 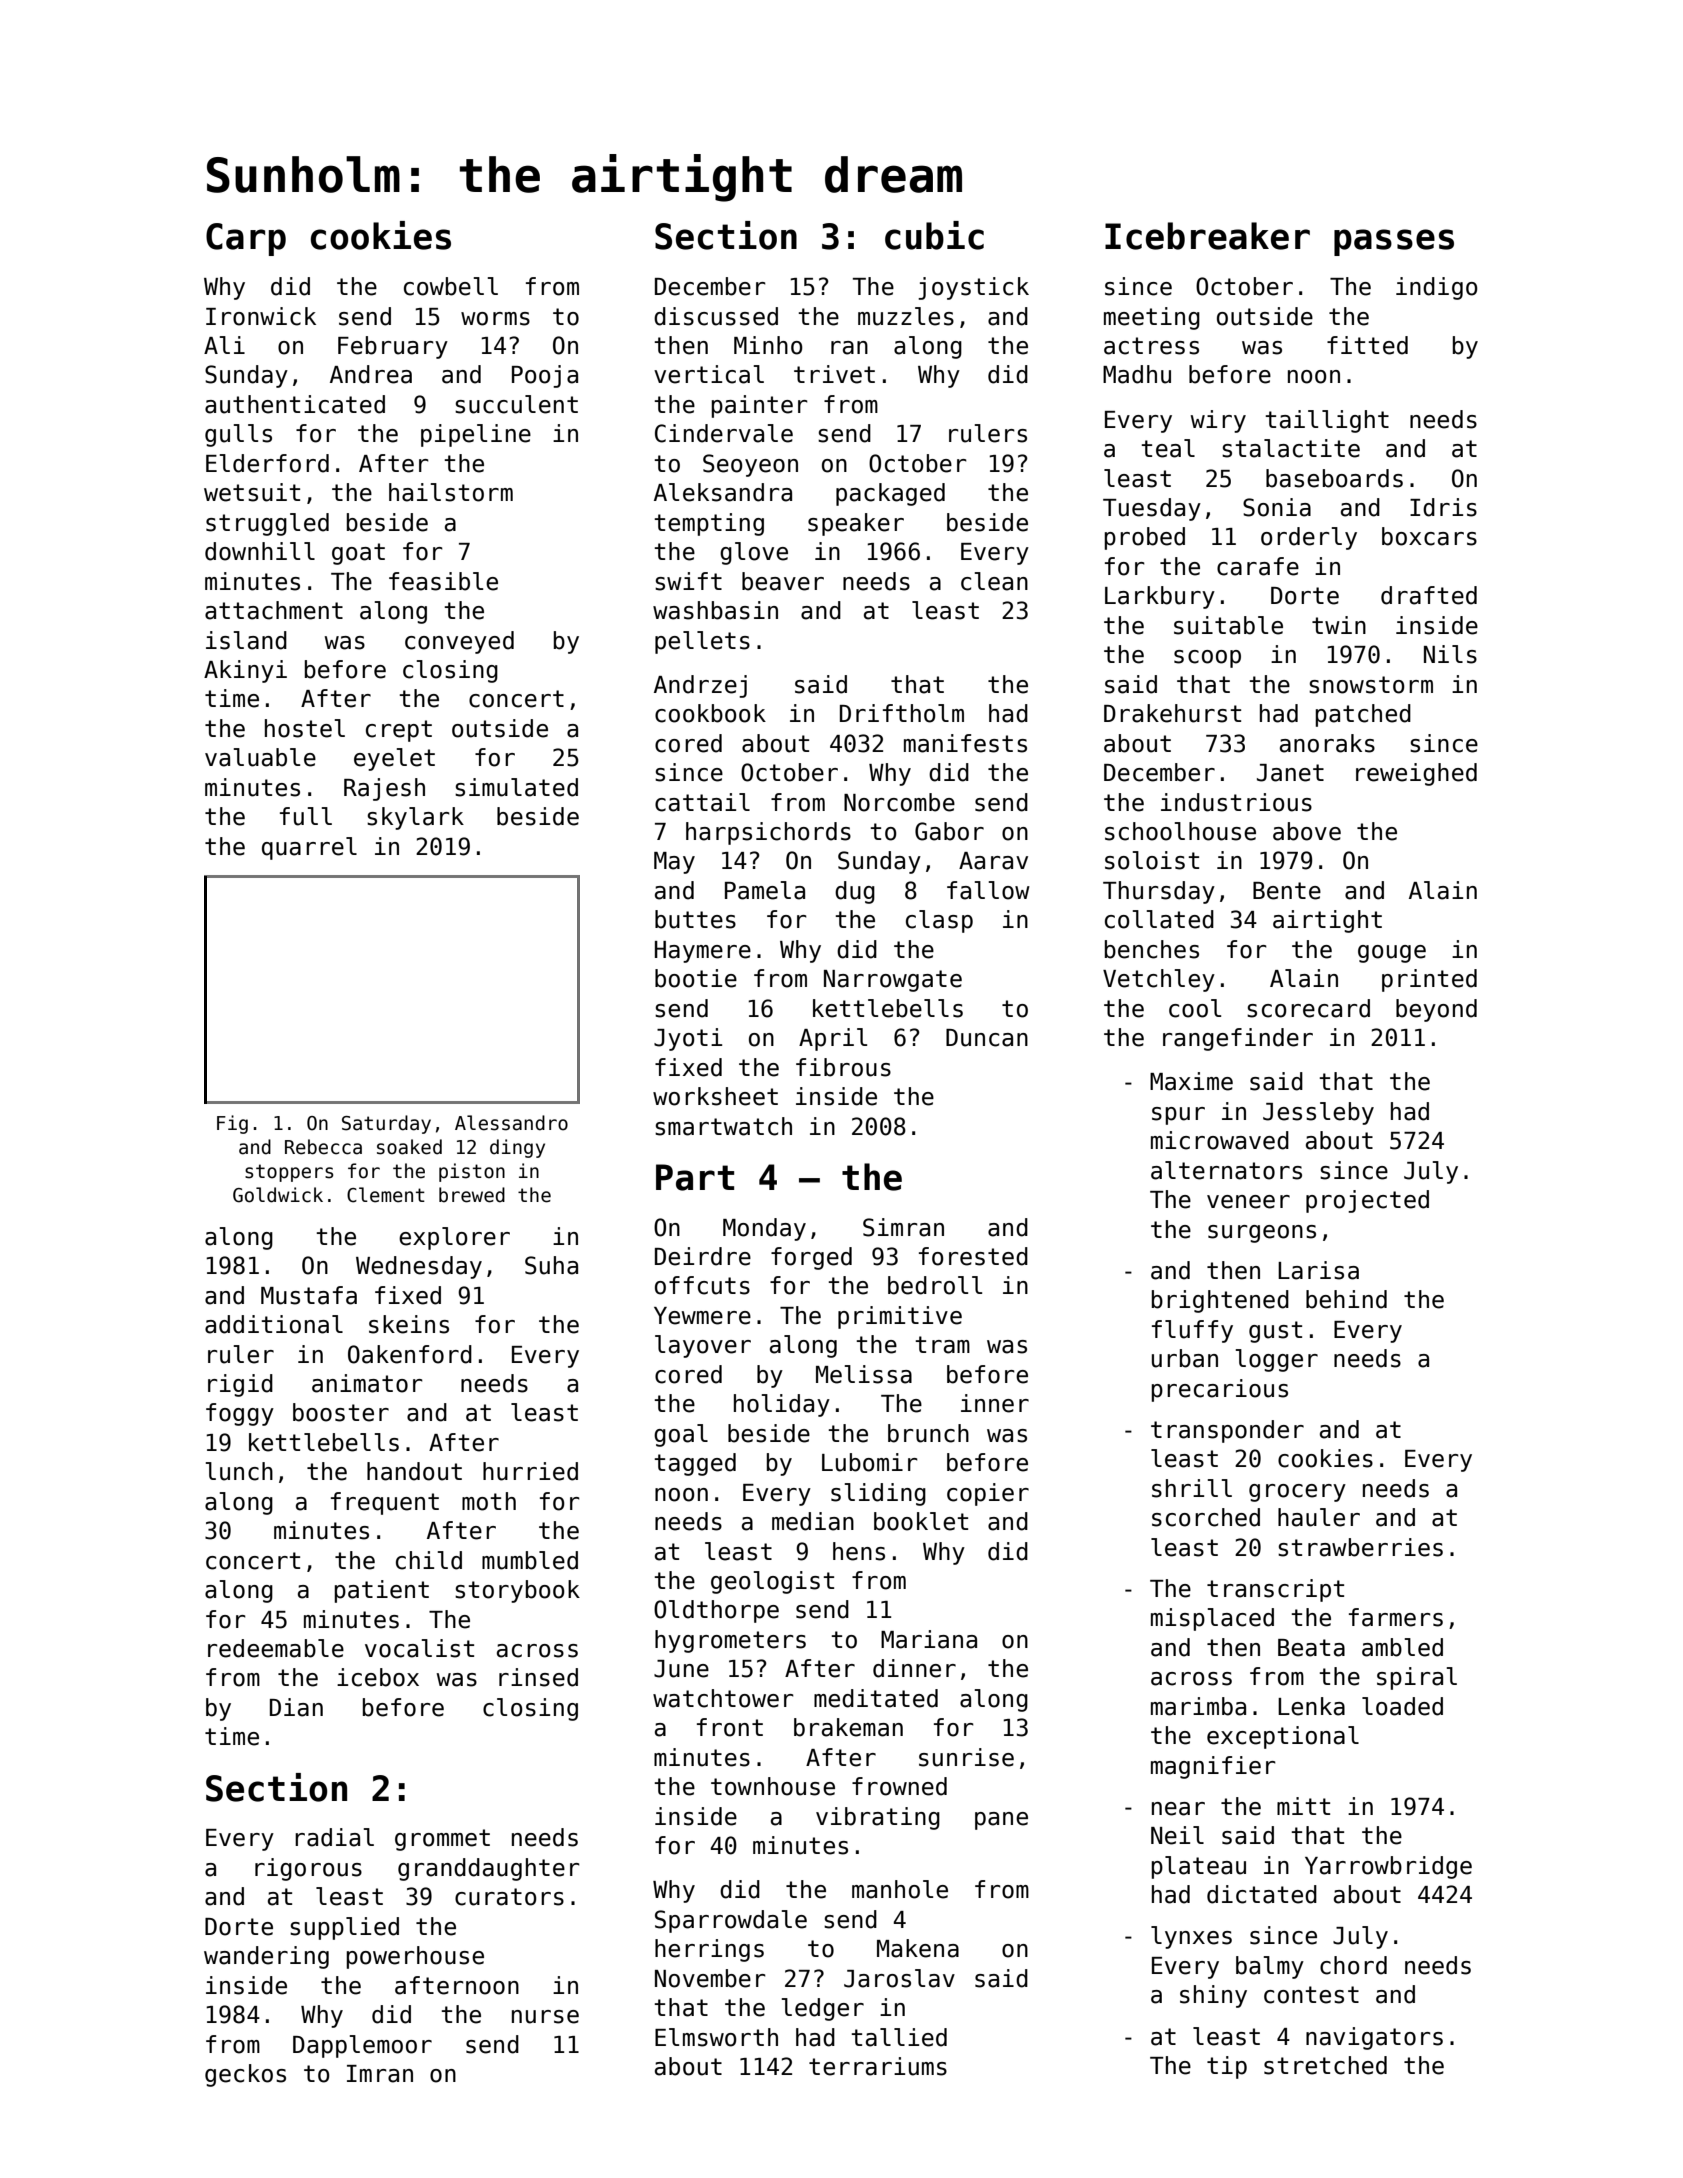 I want to click on Pooja, so click(x=545, y=376).
